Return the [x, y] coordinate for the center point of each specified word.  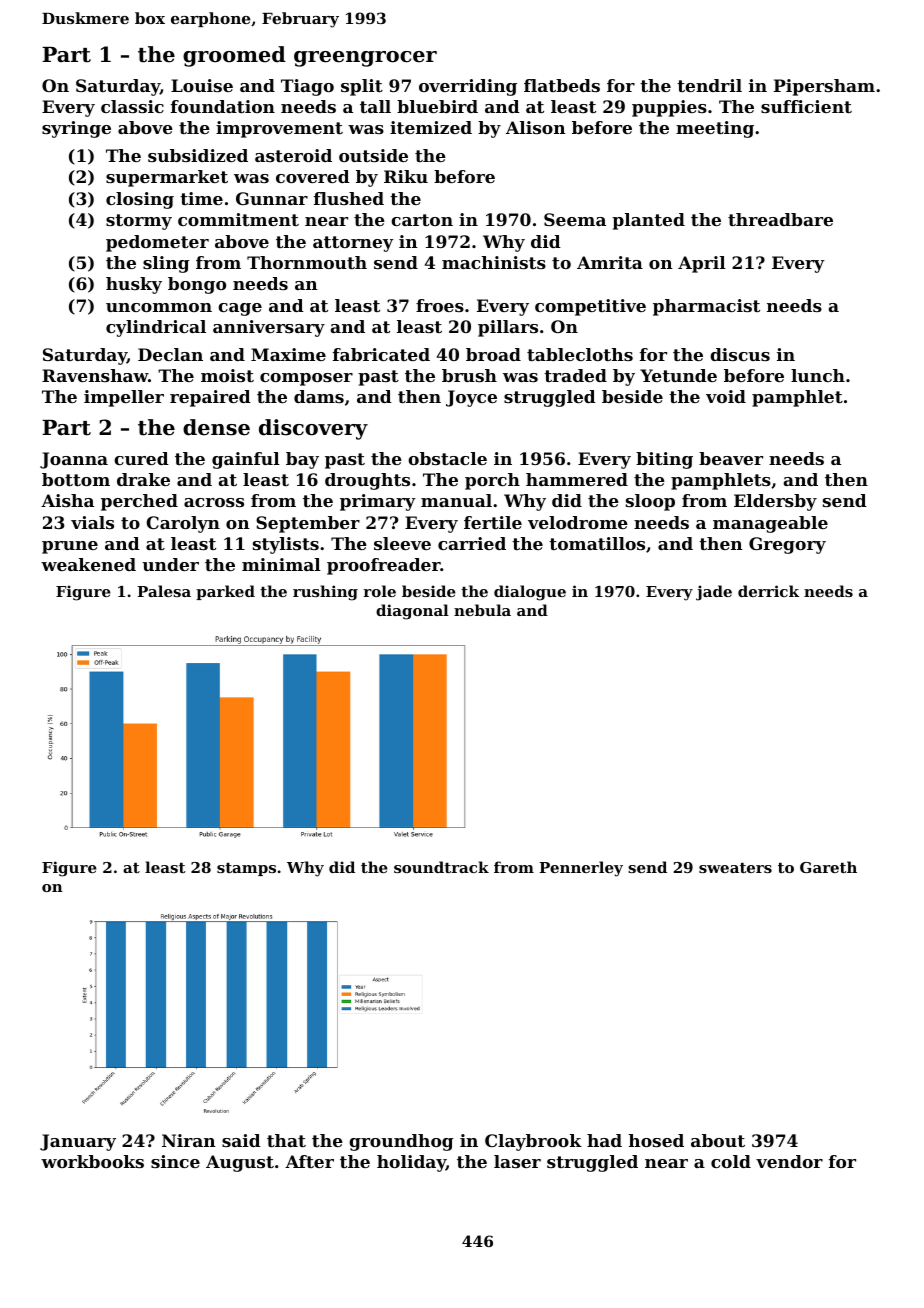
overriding [468, 87]
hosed [656, 1140]
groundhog [401, 1142]
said [241, 1140]
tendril [709, 85]
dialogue [530, 593]
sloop [650, 502]
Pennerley [581, 869]
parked [225, 592]
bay [302, 460]
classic [132, 106]
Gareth [828, 867]
